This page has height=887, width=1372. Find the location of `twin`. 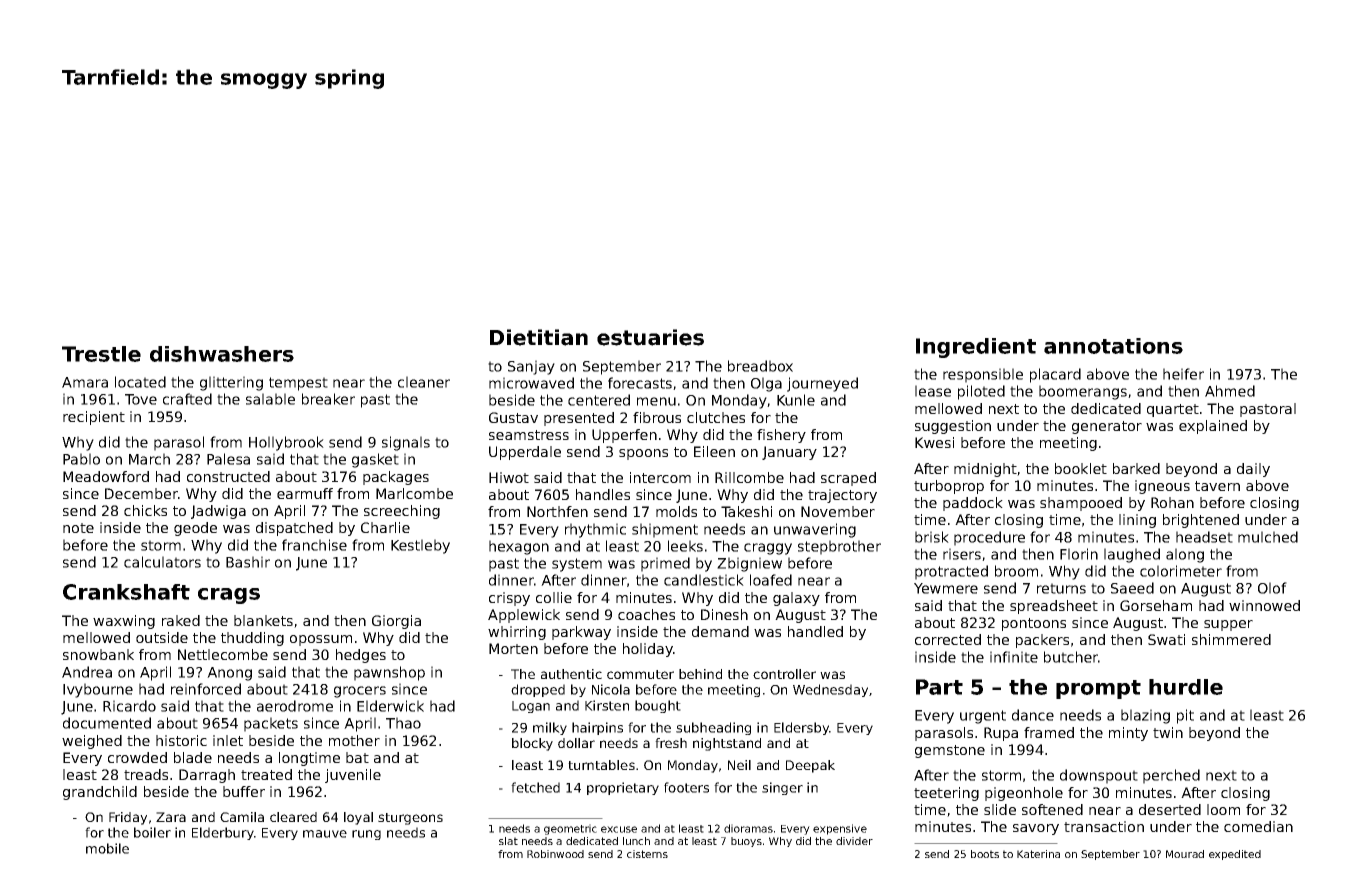

twin is located at coordinates (1168, 732).
